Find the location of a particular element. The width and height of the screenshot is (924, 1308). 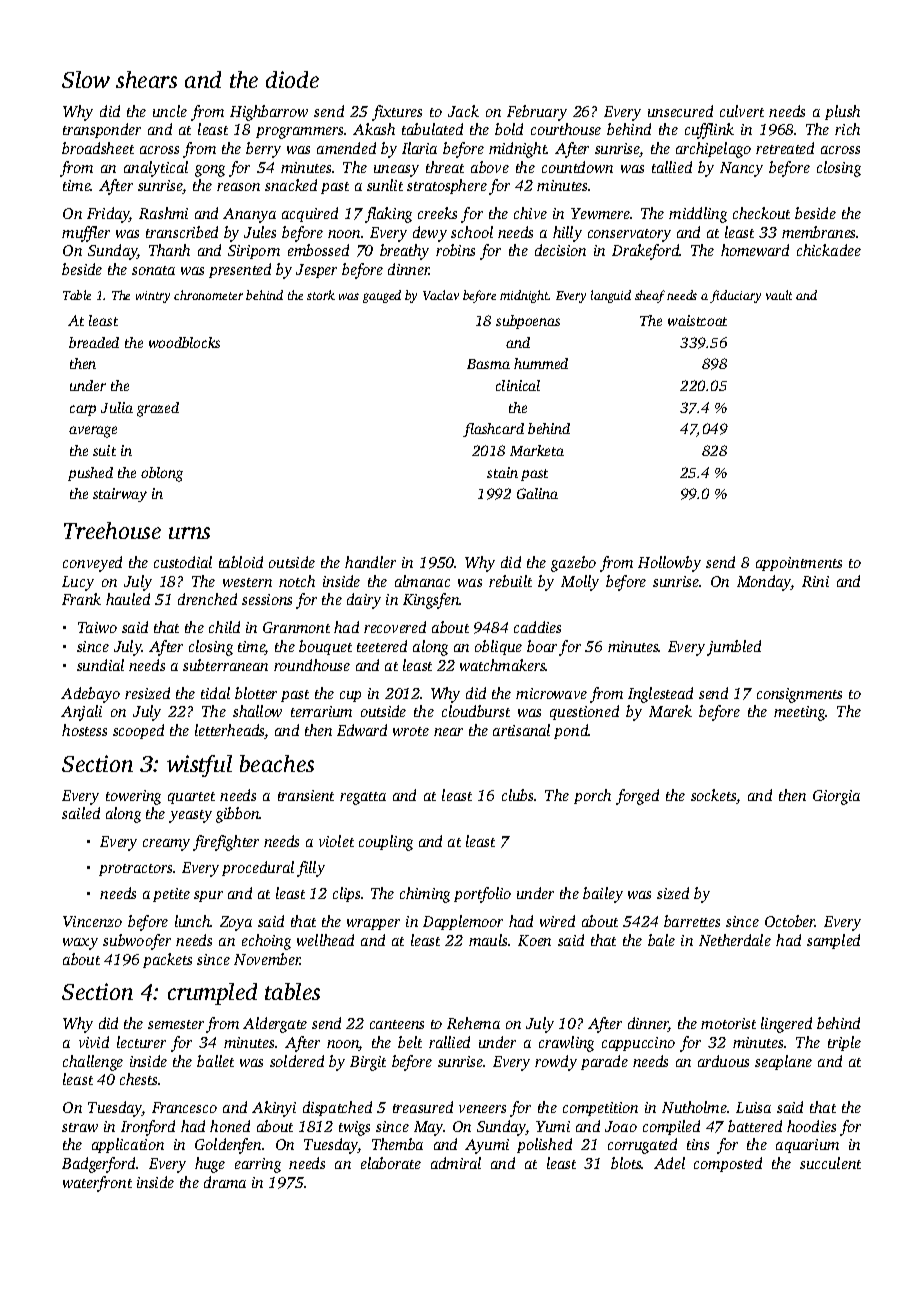

Basma is located at coordinates (488, 364).
